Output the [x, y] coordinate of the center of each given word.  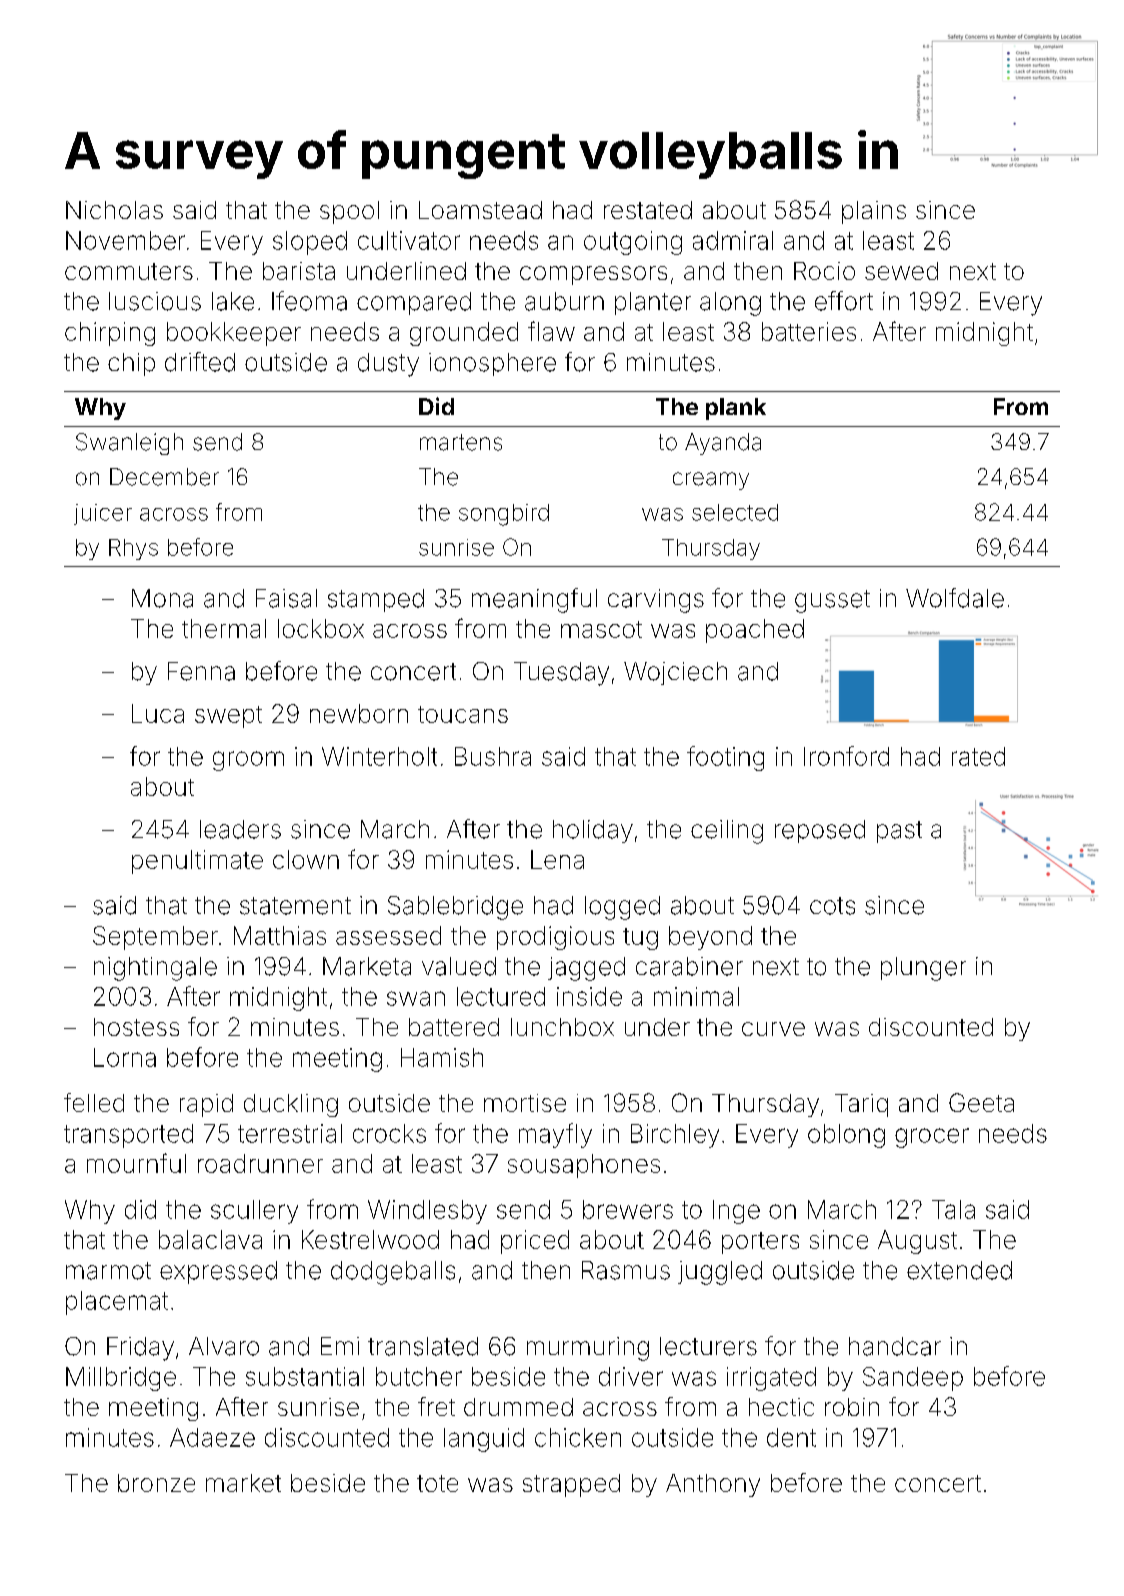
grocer [932, 1138]
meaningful [534, 600]
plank [736, 409]
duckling [291, 1105]
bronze [156, 1483]
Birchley [675, 1136]
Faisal [286, 598]
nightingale [155, 969]
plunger [923, 969]
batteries [809, 331]
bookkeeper [234, 334]
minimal [696, 996]
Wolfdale [955, 598]
